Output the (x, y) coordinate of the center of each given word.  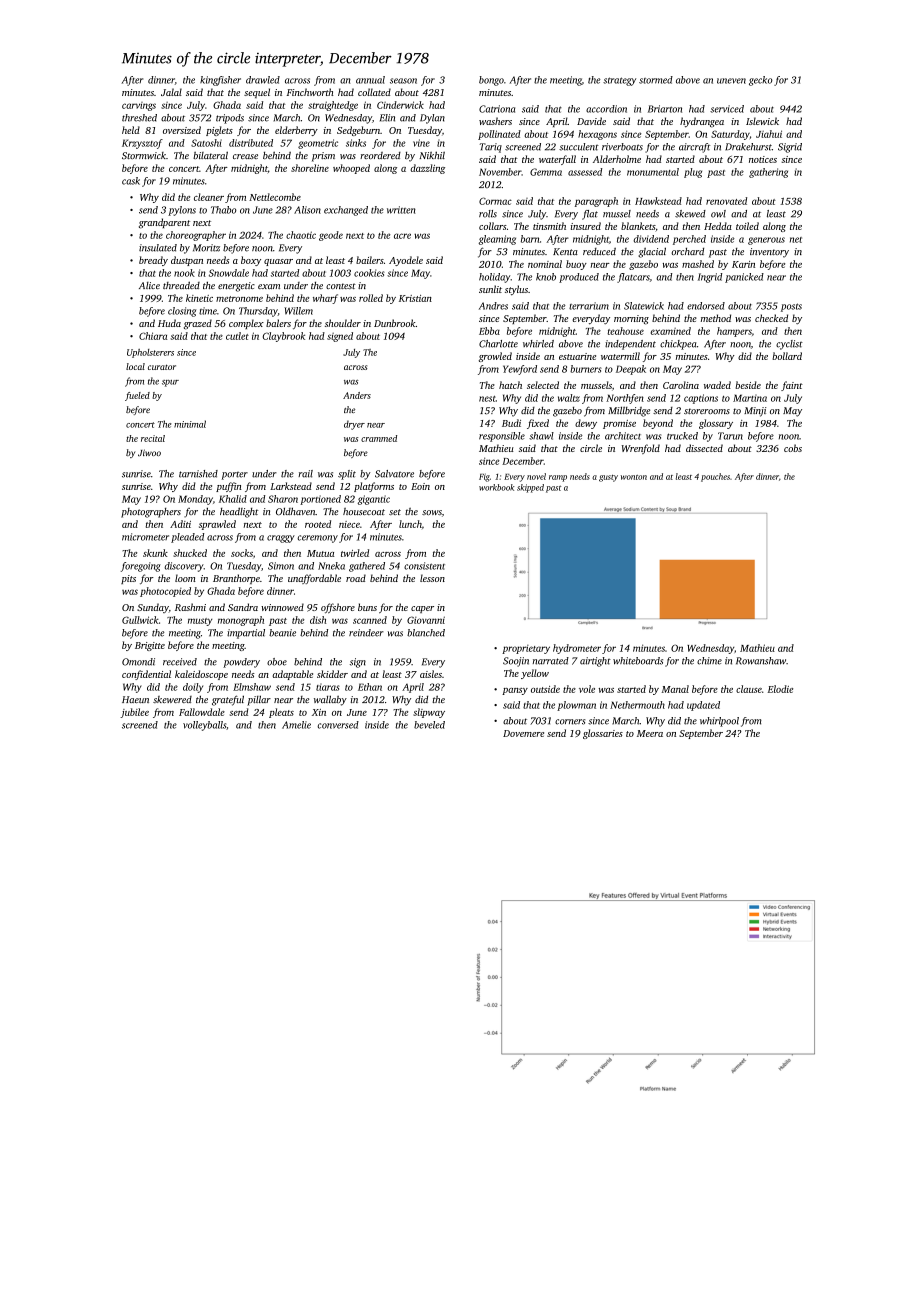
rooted (318, 524)
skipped (530, 488)
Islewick (762, 121)
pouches (715, 477)
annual (370, 80)
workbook (497, 487)
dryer (354, 425)
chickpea (678, 345)
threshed (139, 118)
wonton (634, 477)
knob (546, 277)
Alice (149, 285)
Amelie (296, 725)
